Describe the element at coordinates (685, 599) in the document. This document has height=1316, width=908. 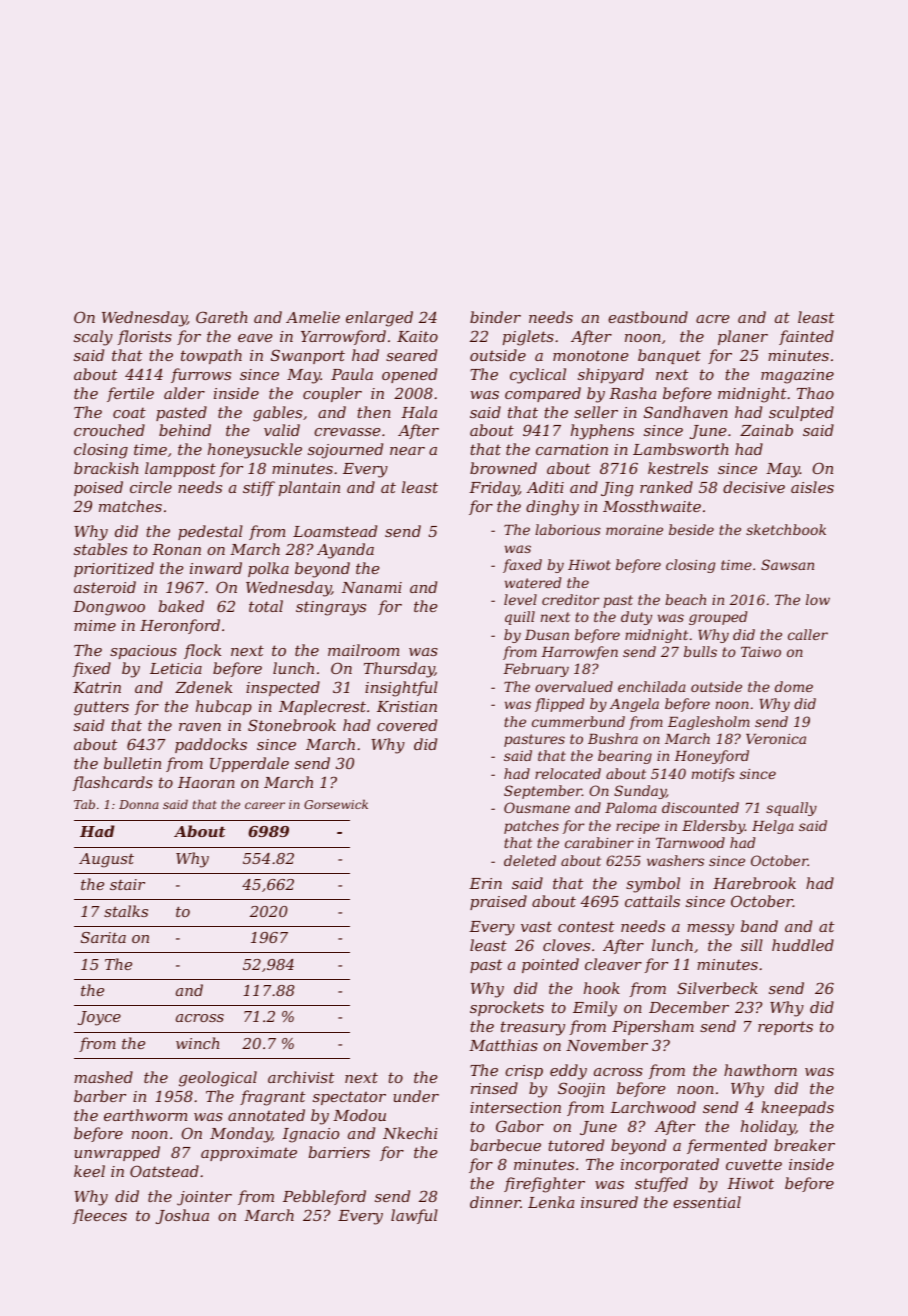
I see `beach` at that location.
